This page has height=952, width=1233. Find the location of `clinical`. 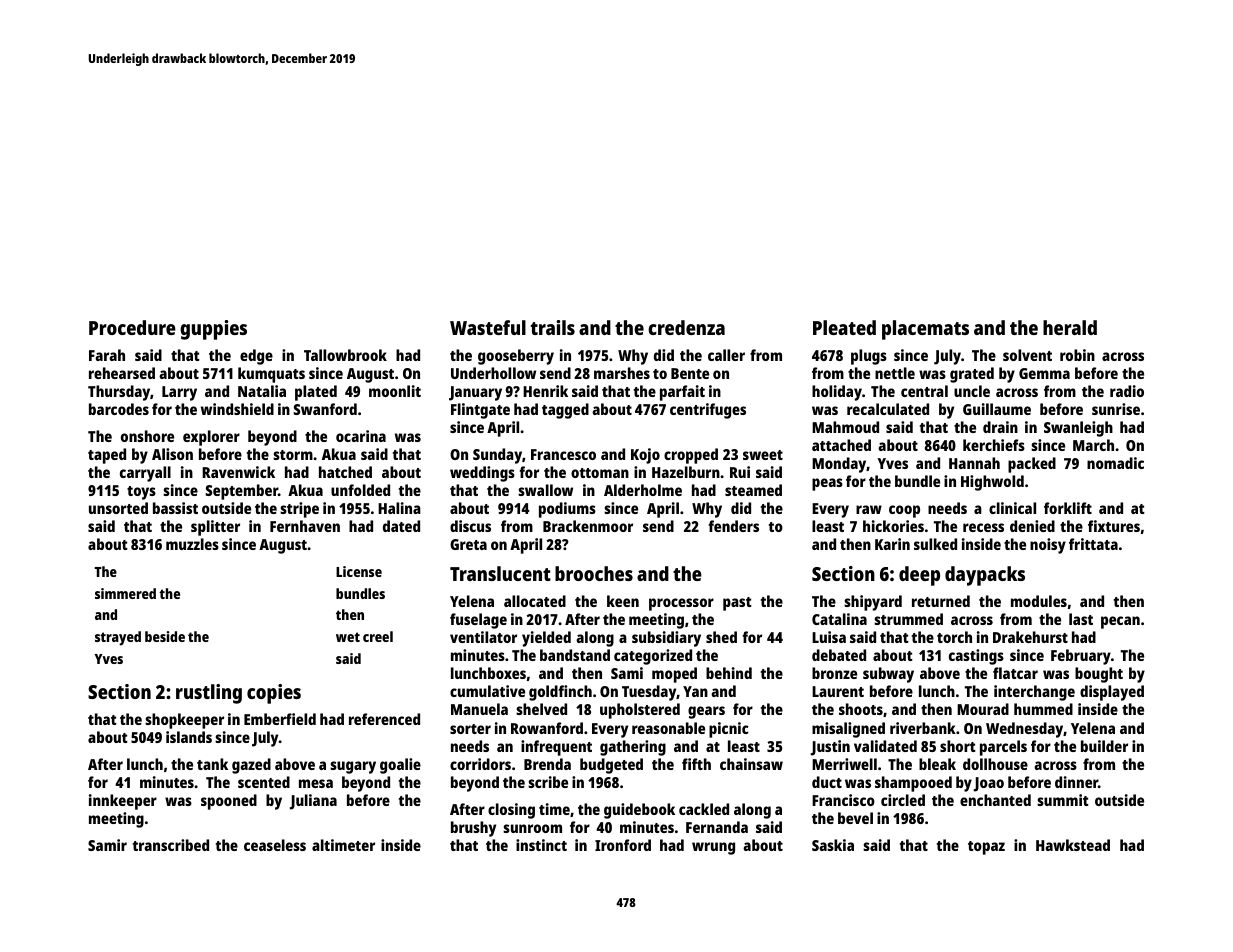

clinical is located at coordinates (1012, 508).
